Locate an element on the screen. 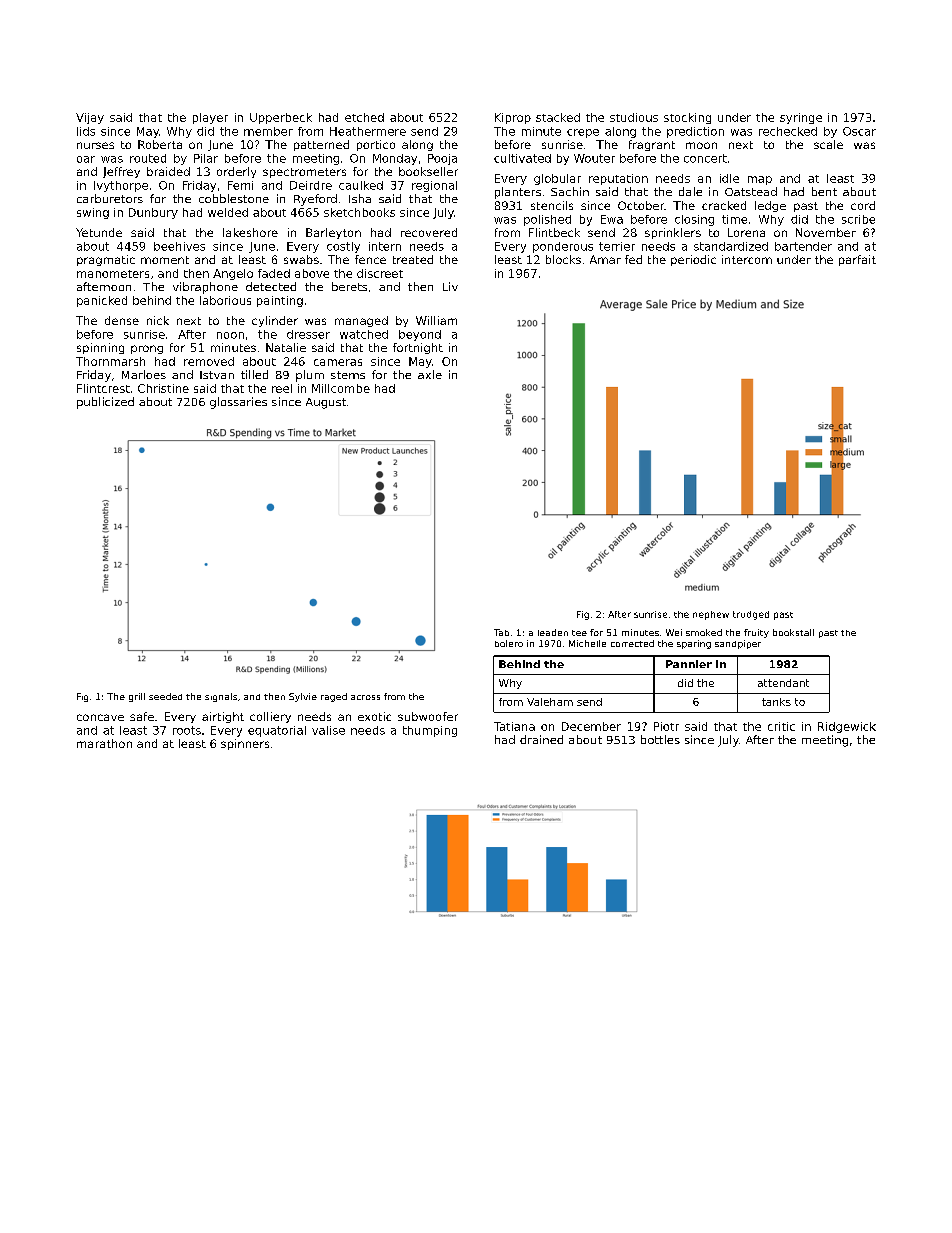 The height and width of the screenshot is (1233, 952). William is located at coordinates (436, 320).
